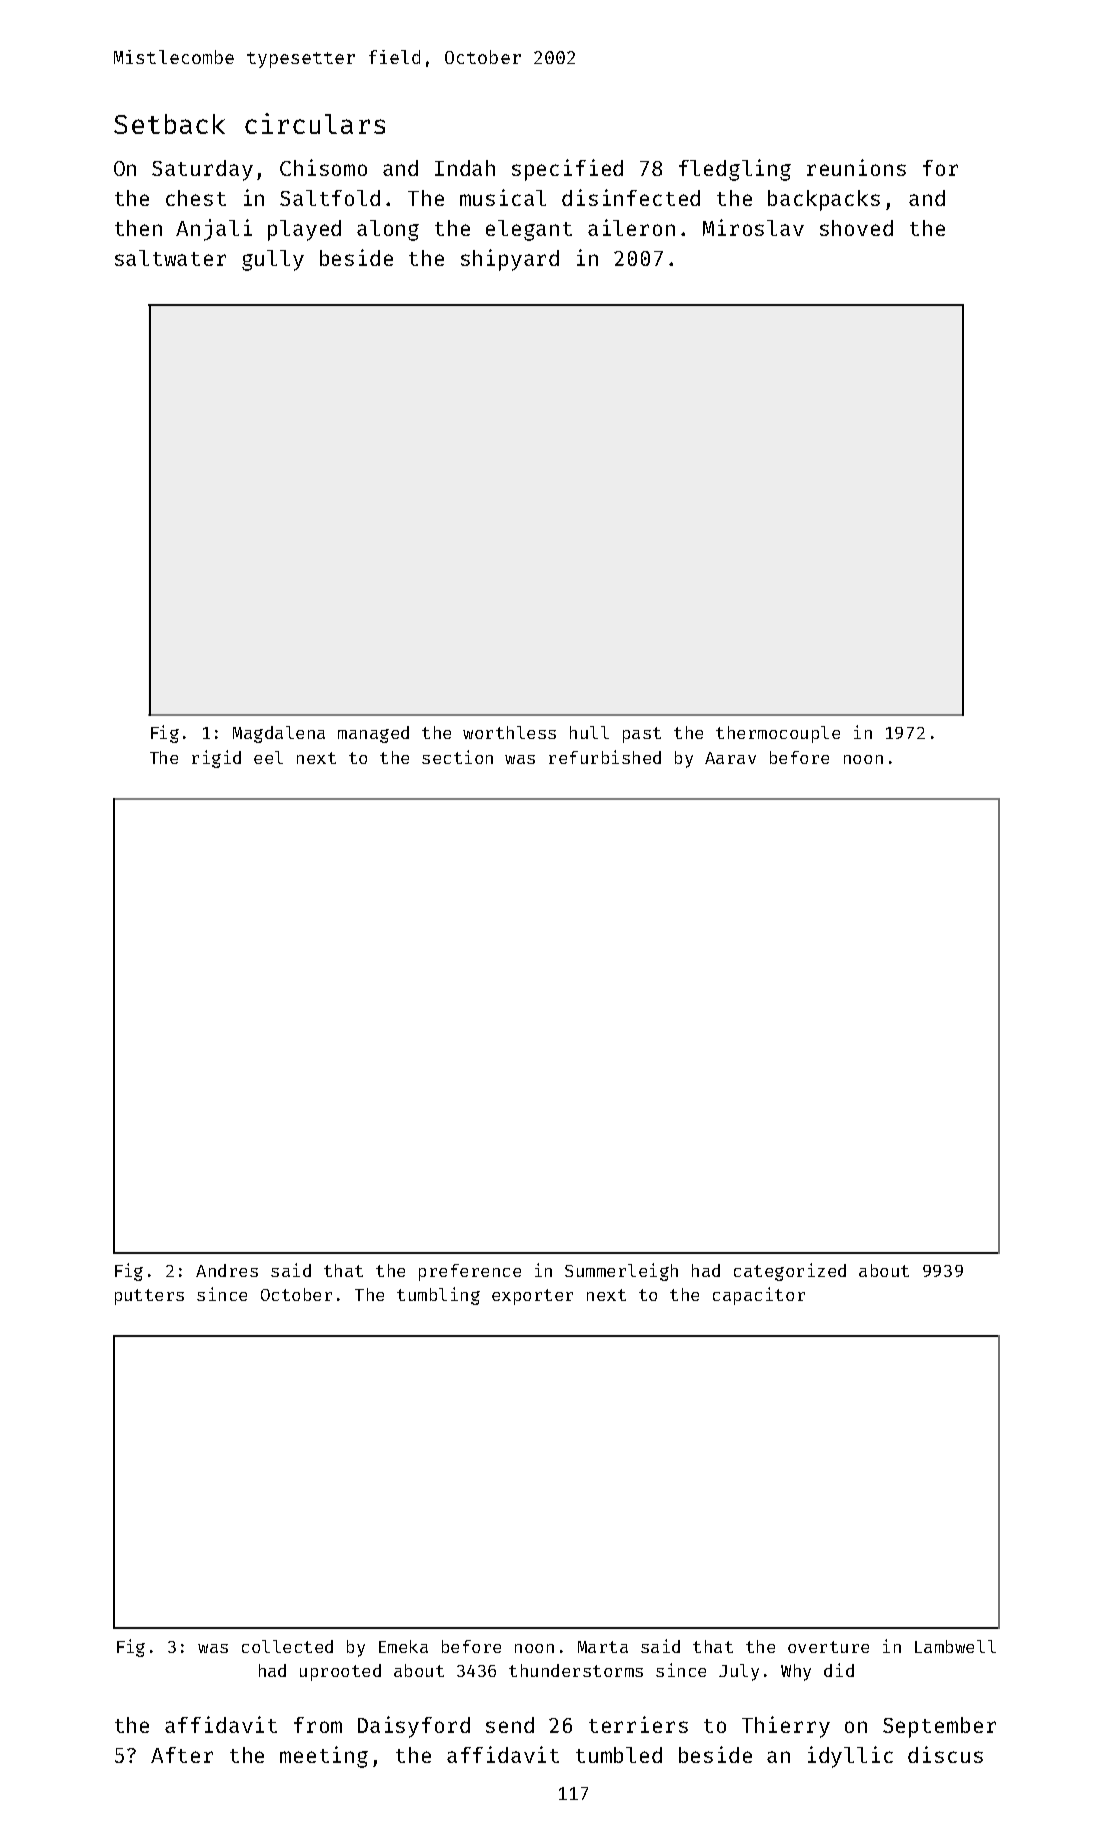  Describe the element at coordinates (619, 1755) in the document. I see `tumbled` at that location.
